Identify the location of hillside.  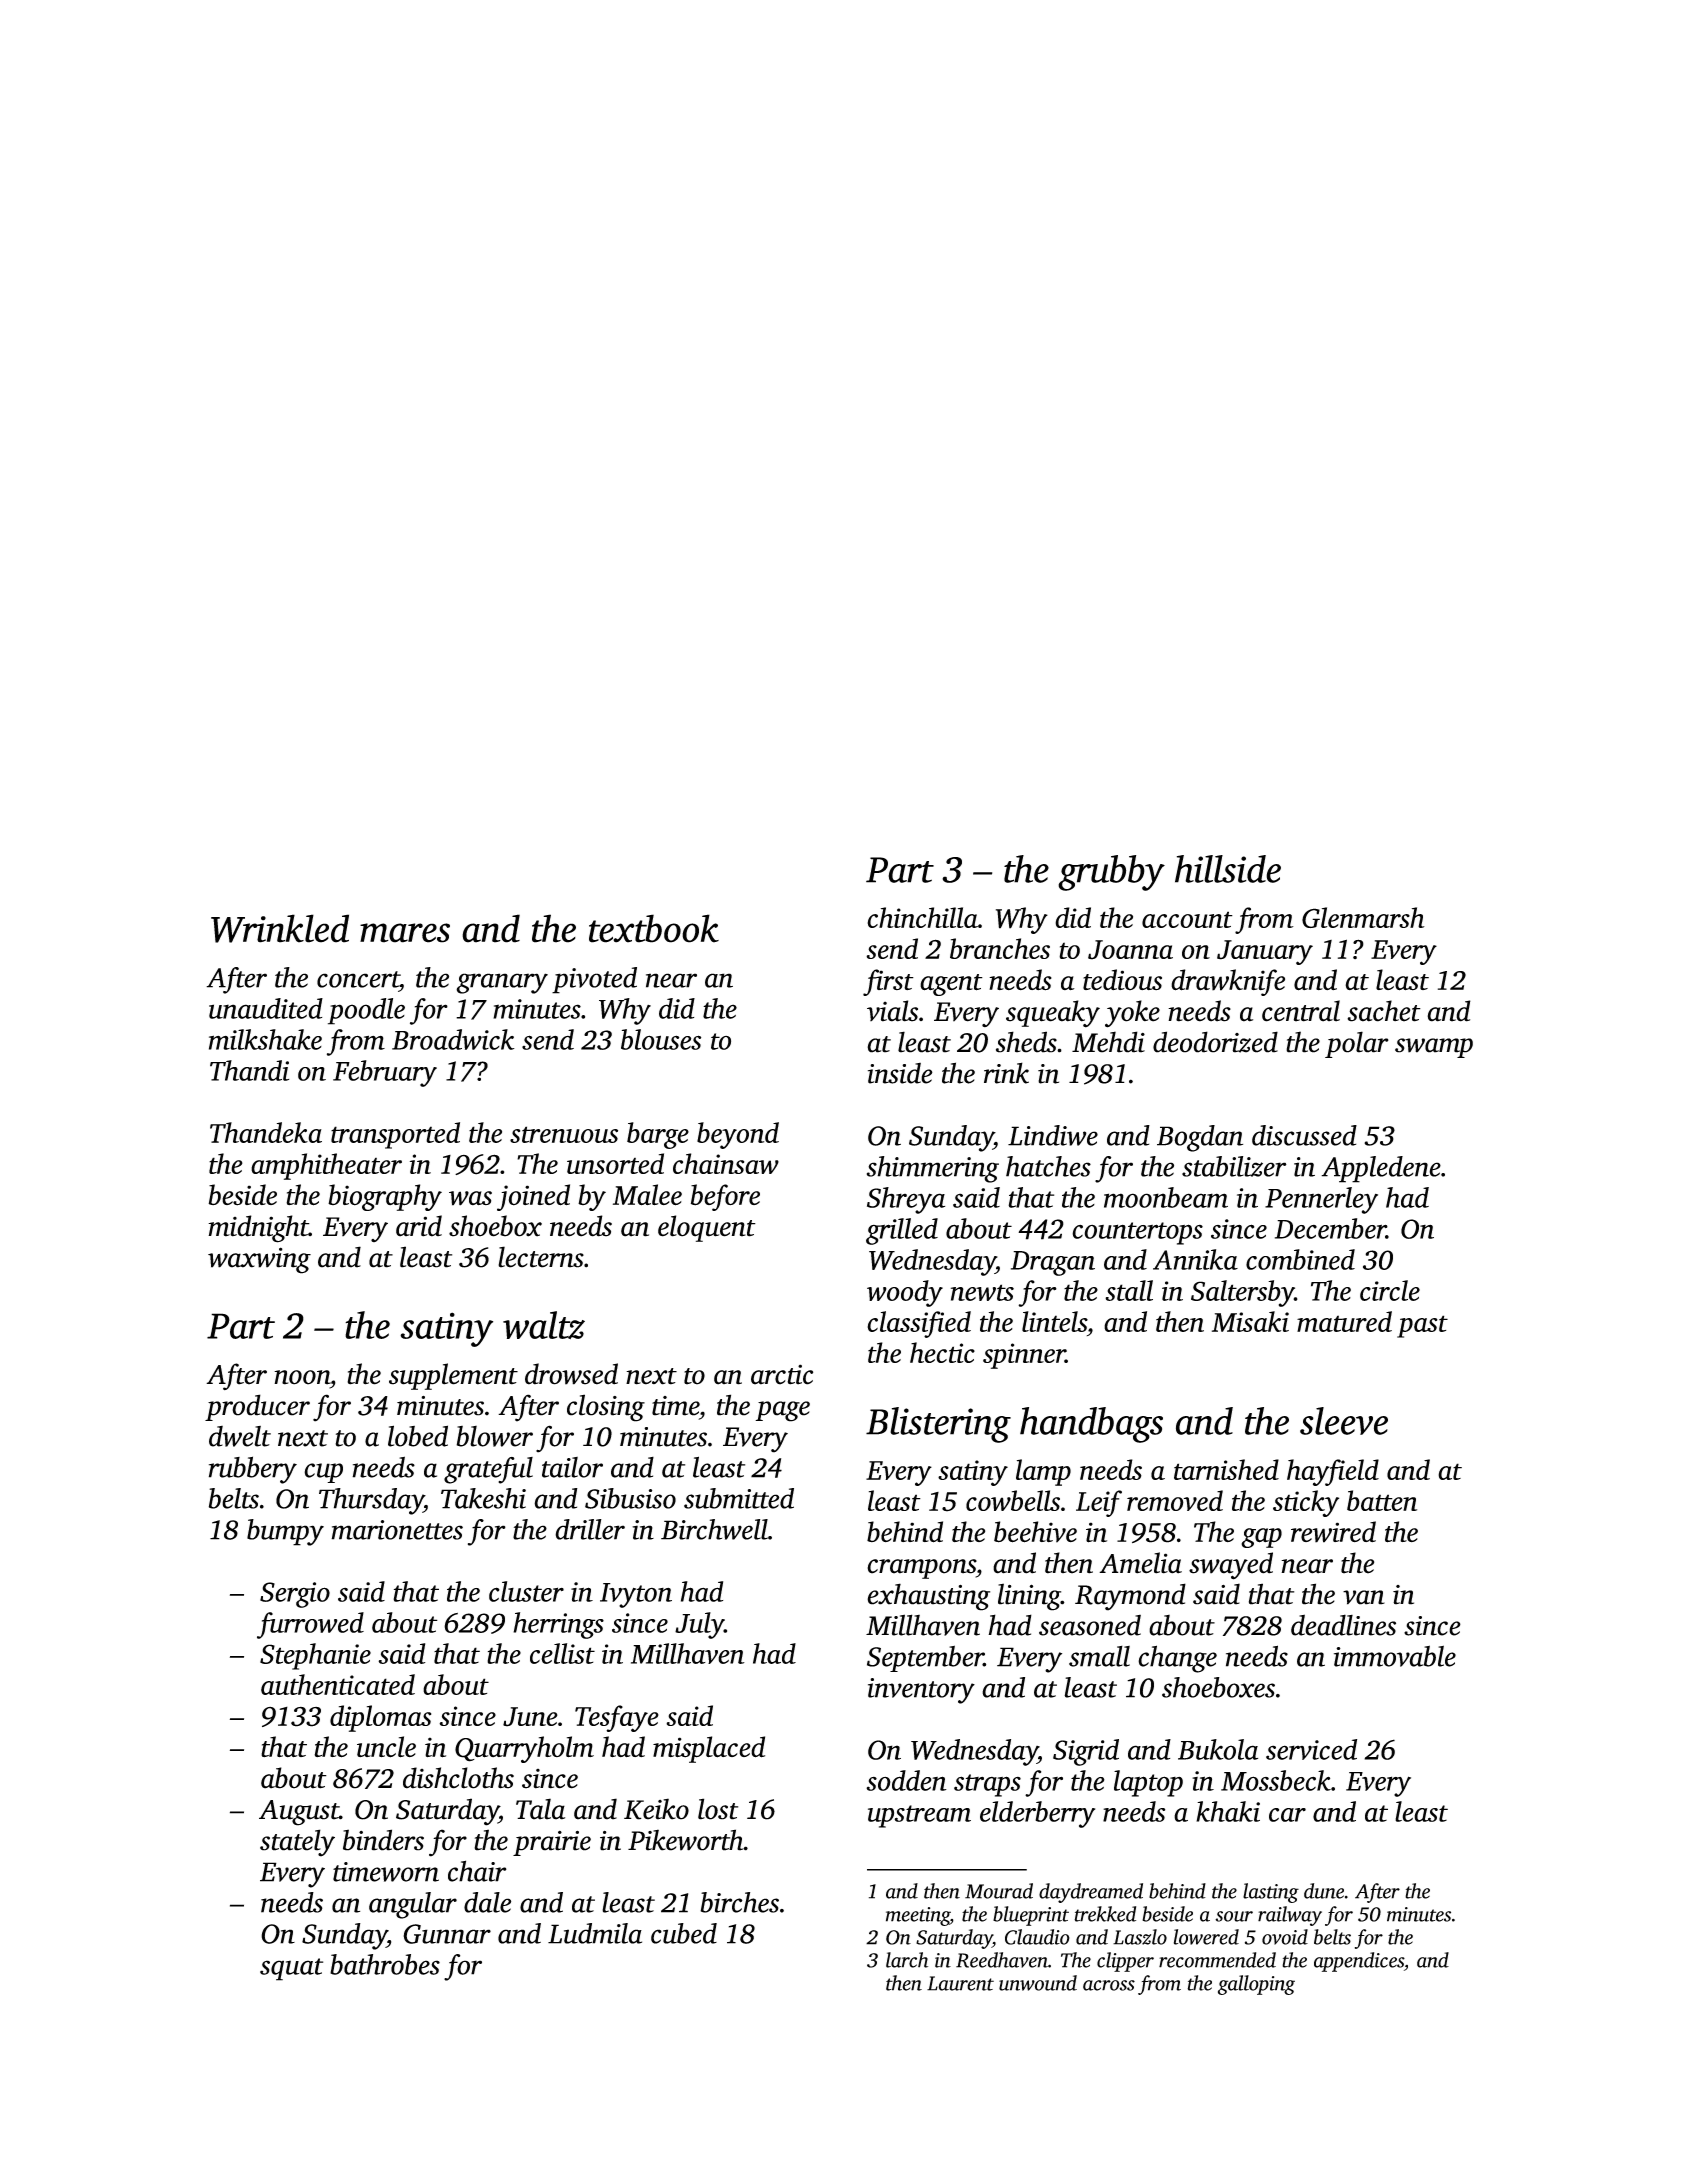
(1228, 869).
